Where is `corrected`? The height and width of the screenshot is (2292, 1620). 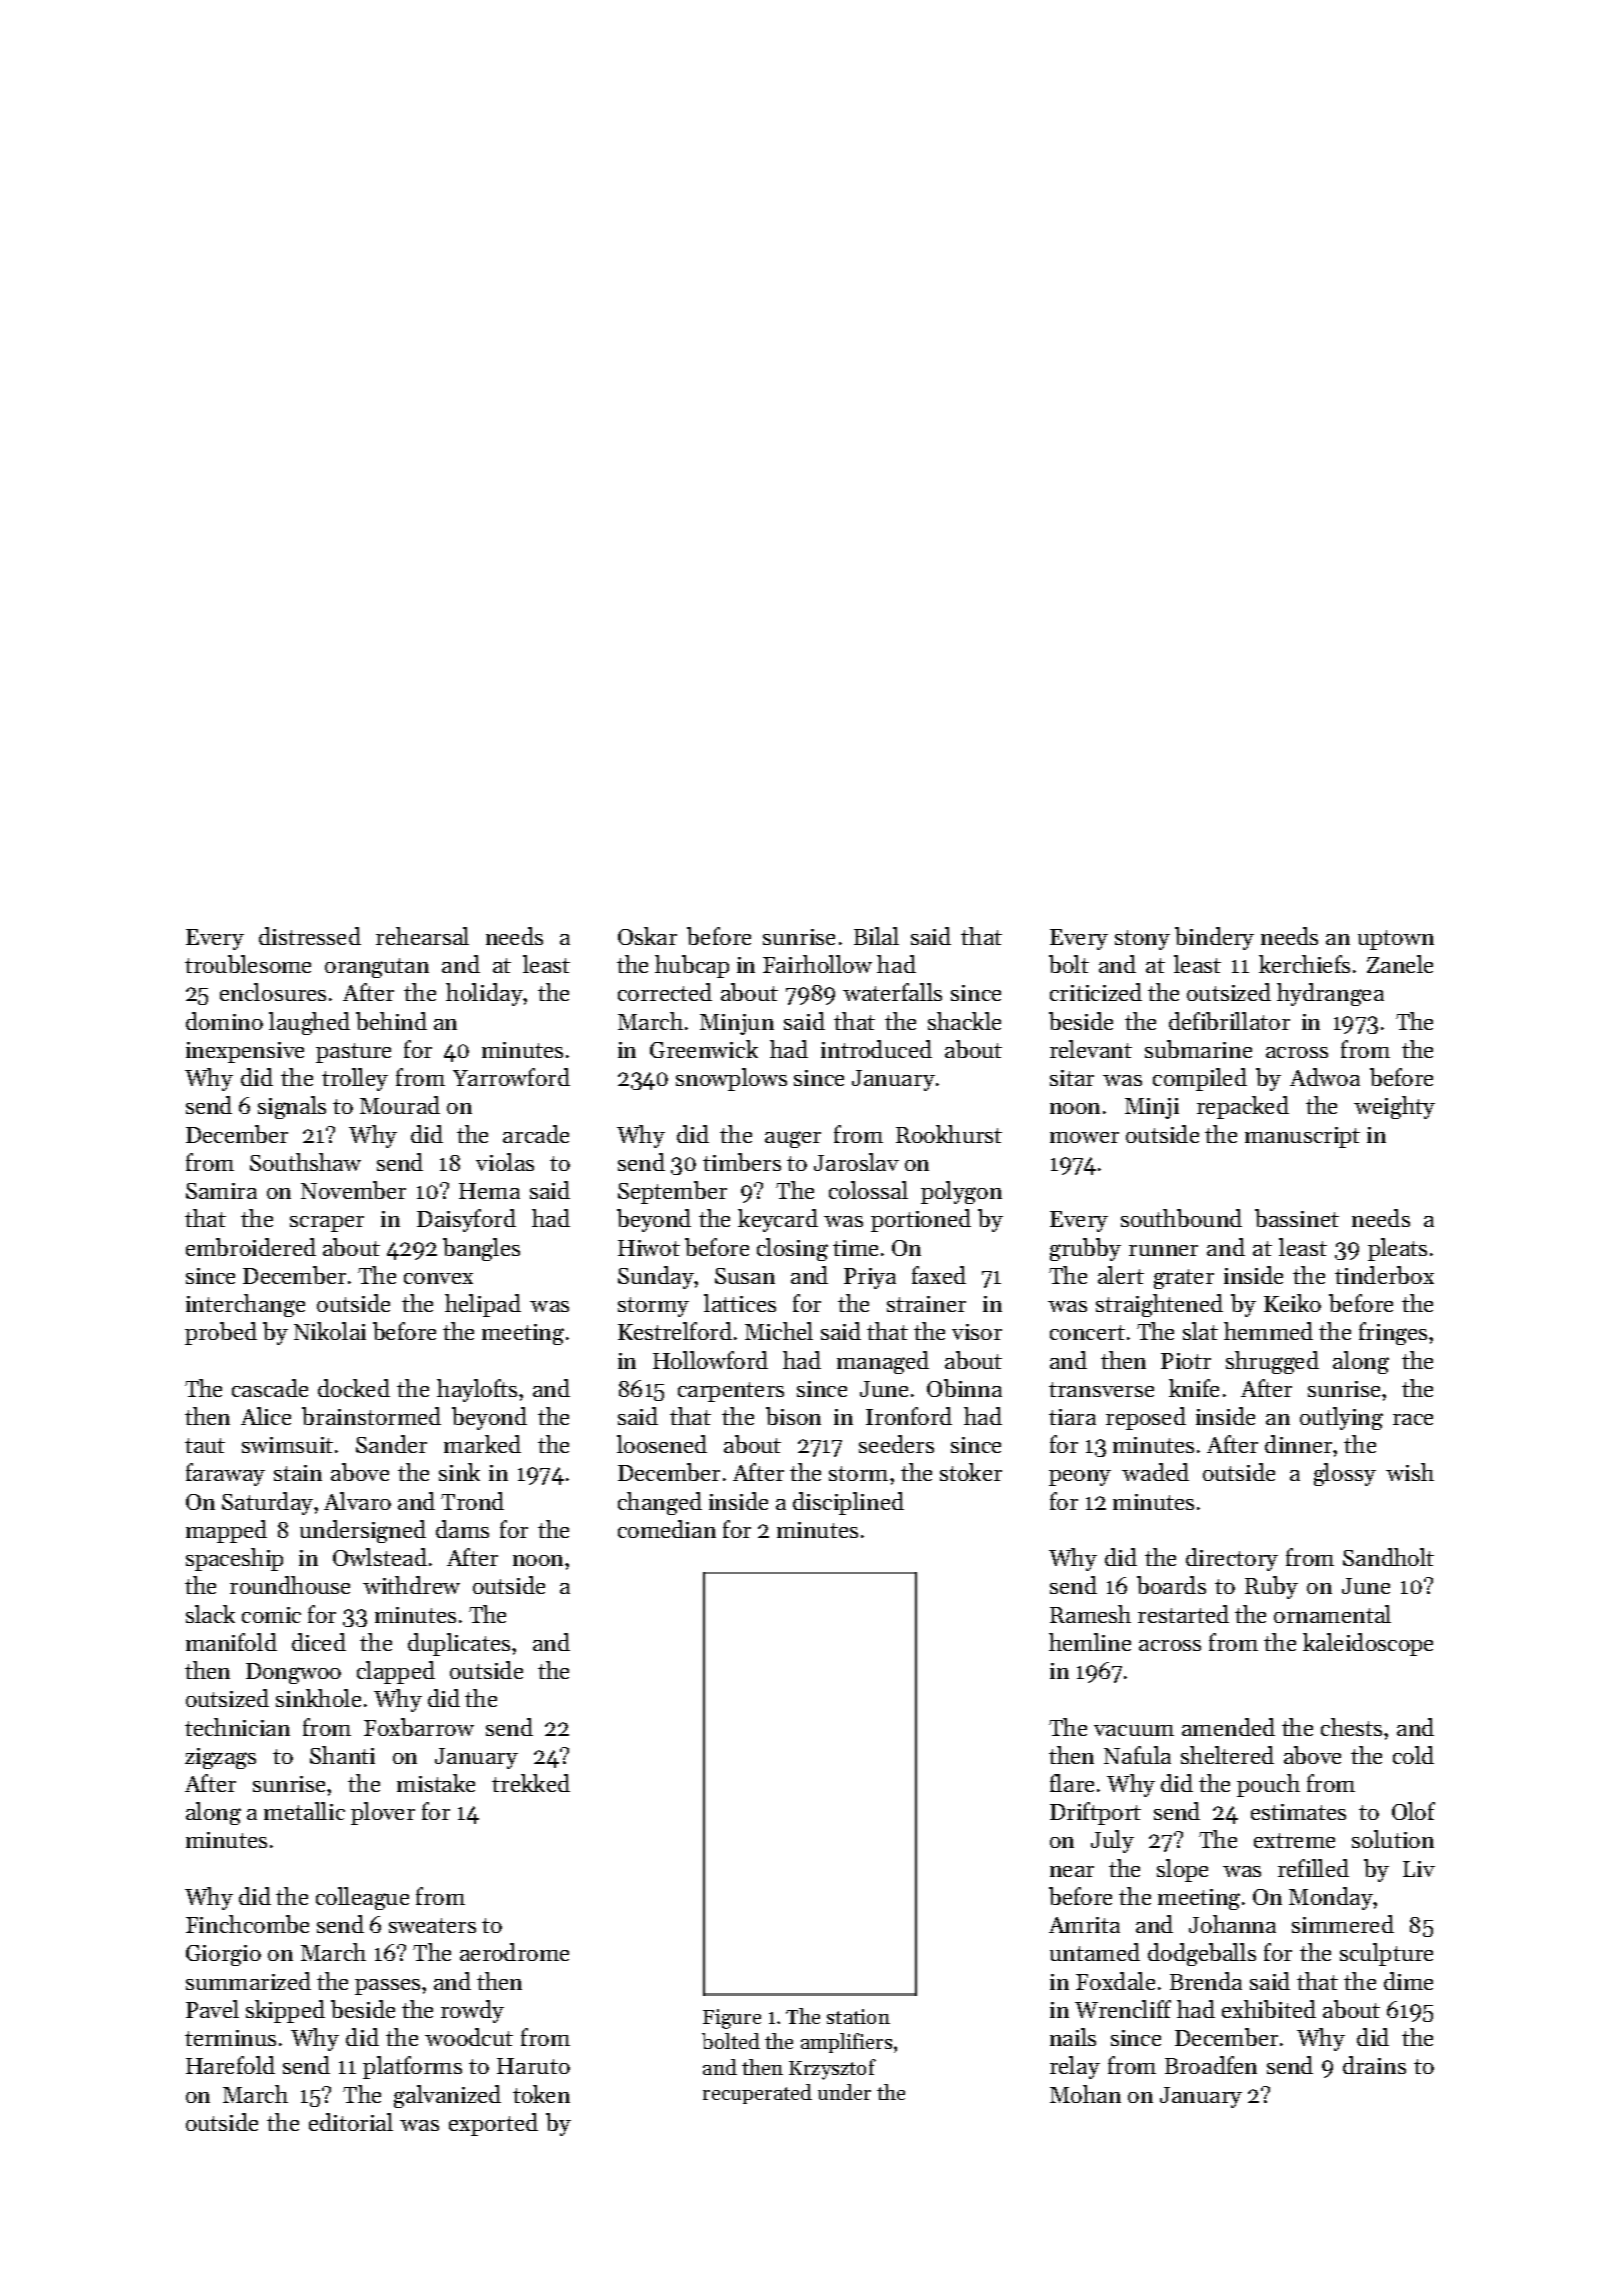 corrected is located at coordinates (665, 992).
